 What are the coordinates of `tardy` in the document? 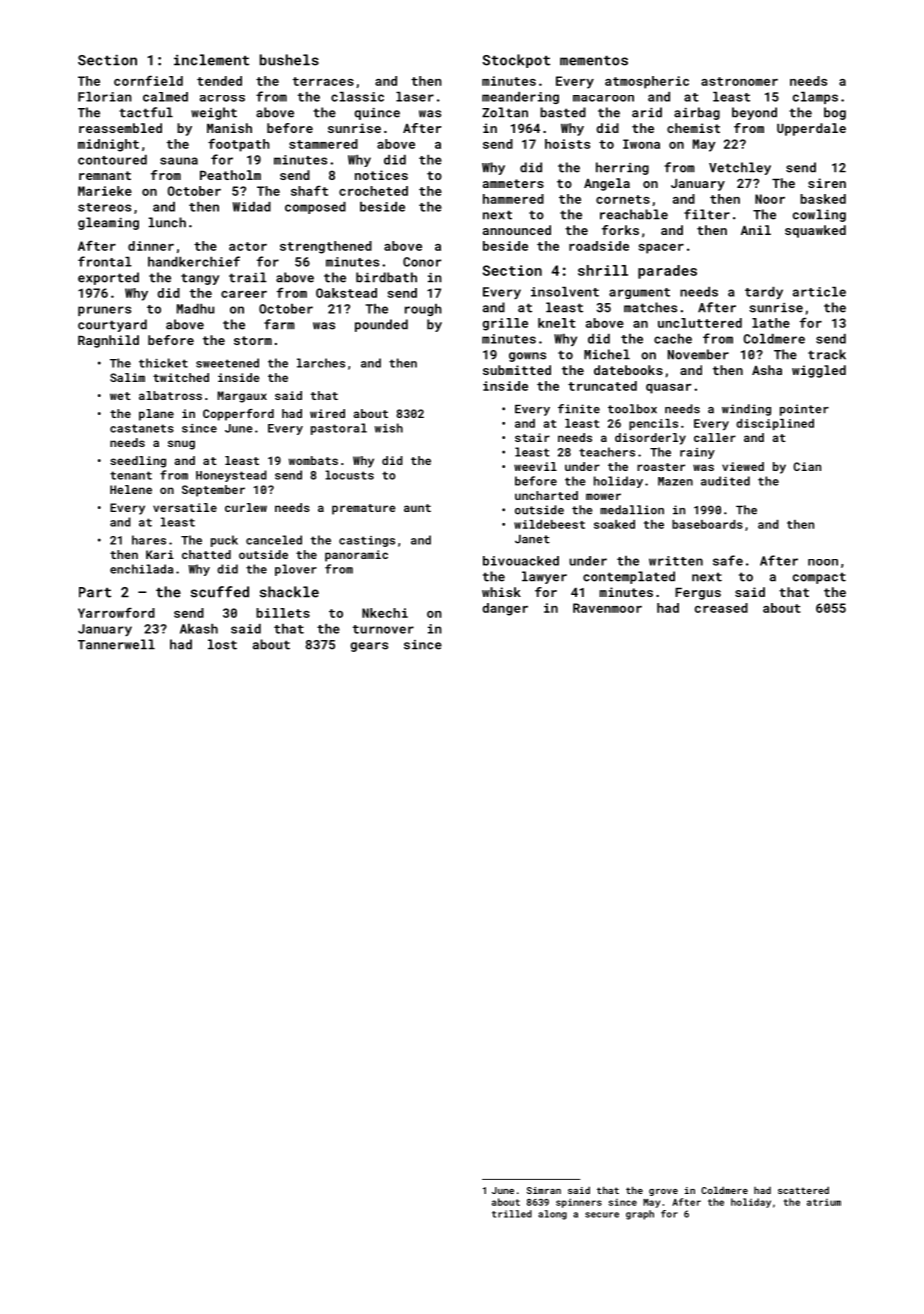 It's located at (764, 293).
